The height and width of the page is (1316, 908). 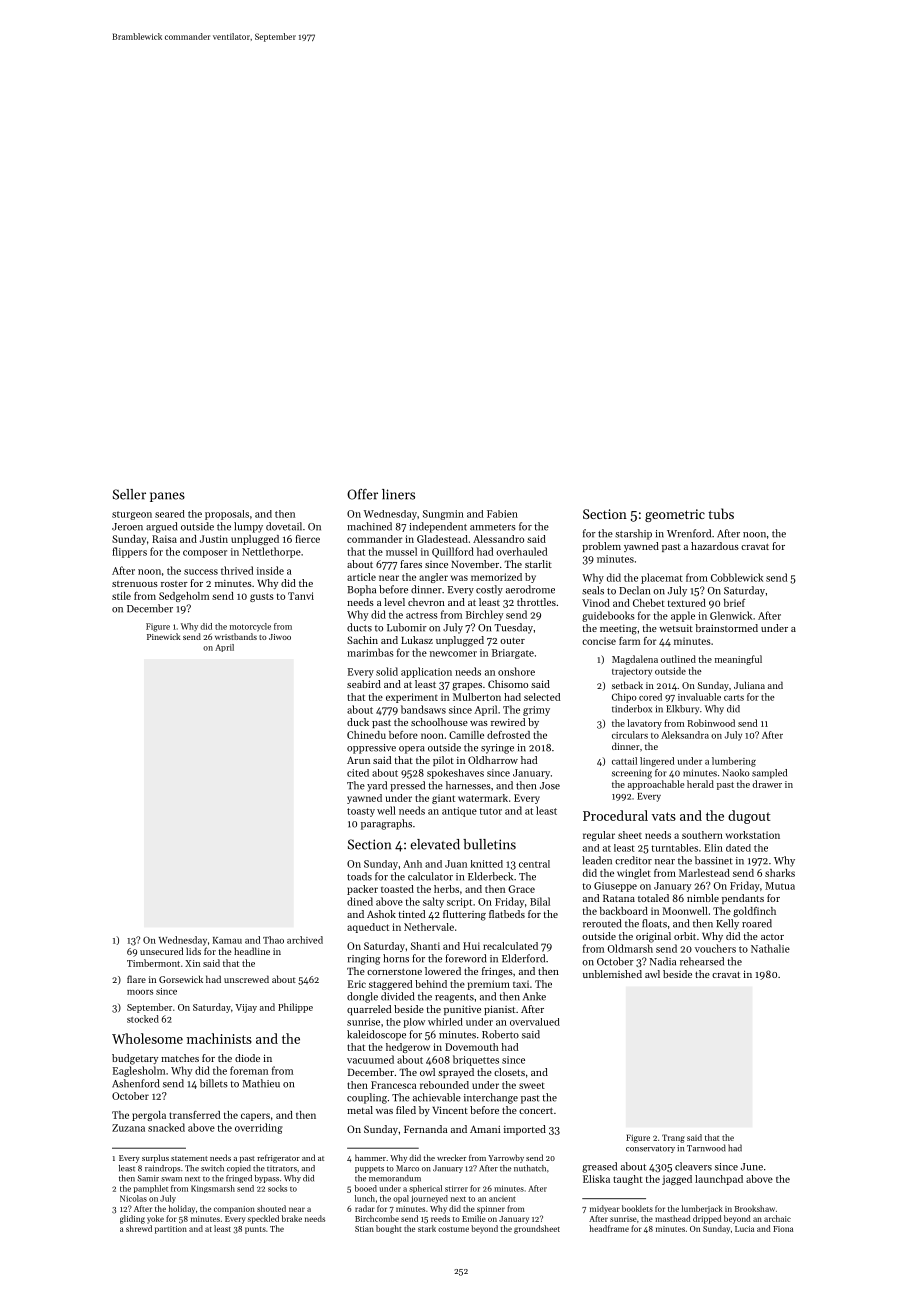 What do you see at coordinates (164, 636) in the page?
I see `Pinewick` at bounding box center [164, 636].
